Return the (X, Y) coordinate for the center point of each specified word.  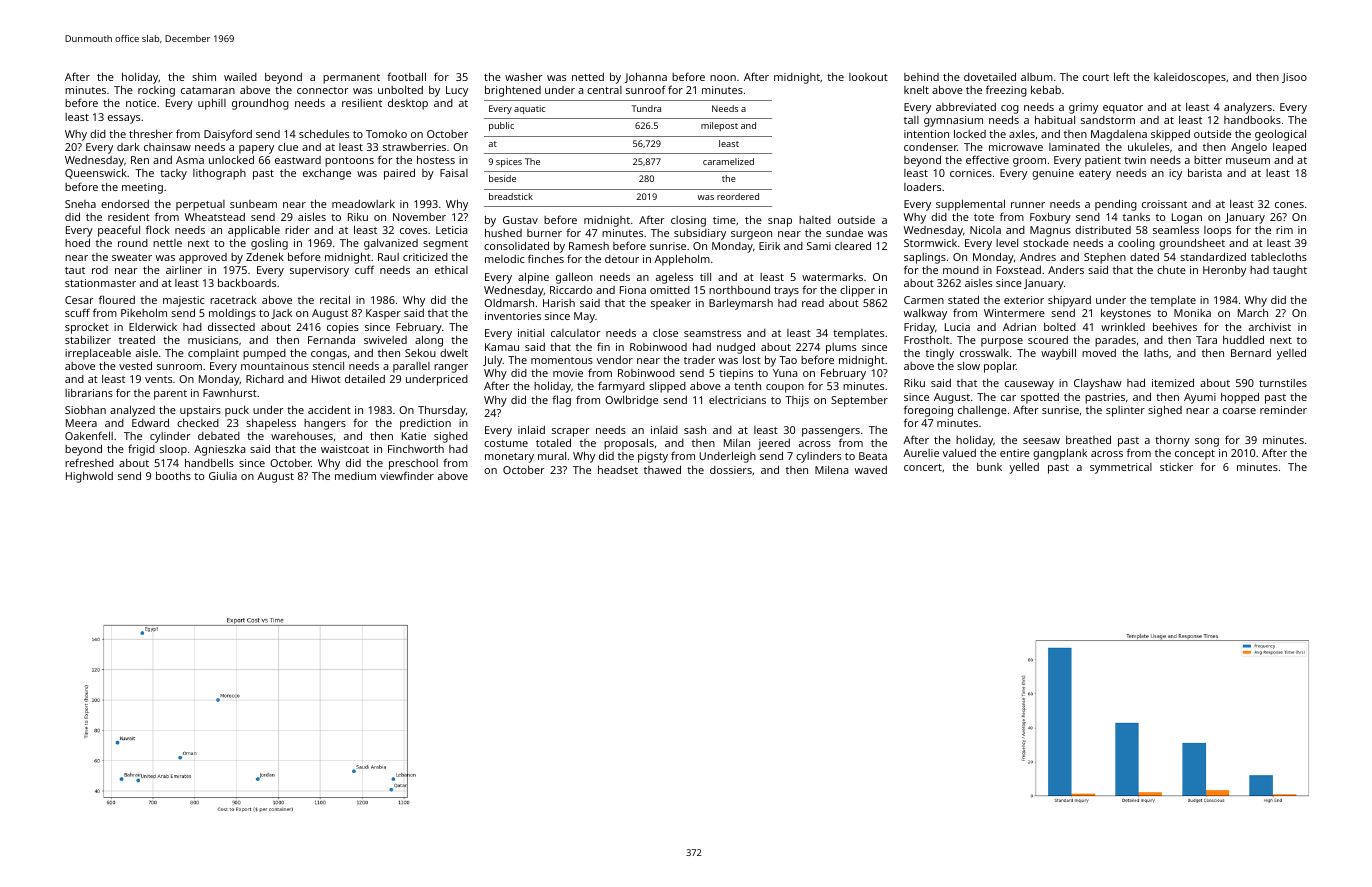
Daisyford (228, 135)
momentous (562, 360)
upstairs (200, 411)
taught (1290, 271)
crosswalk (984, 353)
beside (502, 178)
